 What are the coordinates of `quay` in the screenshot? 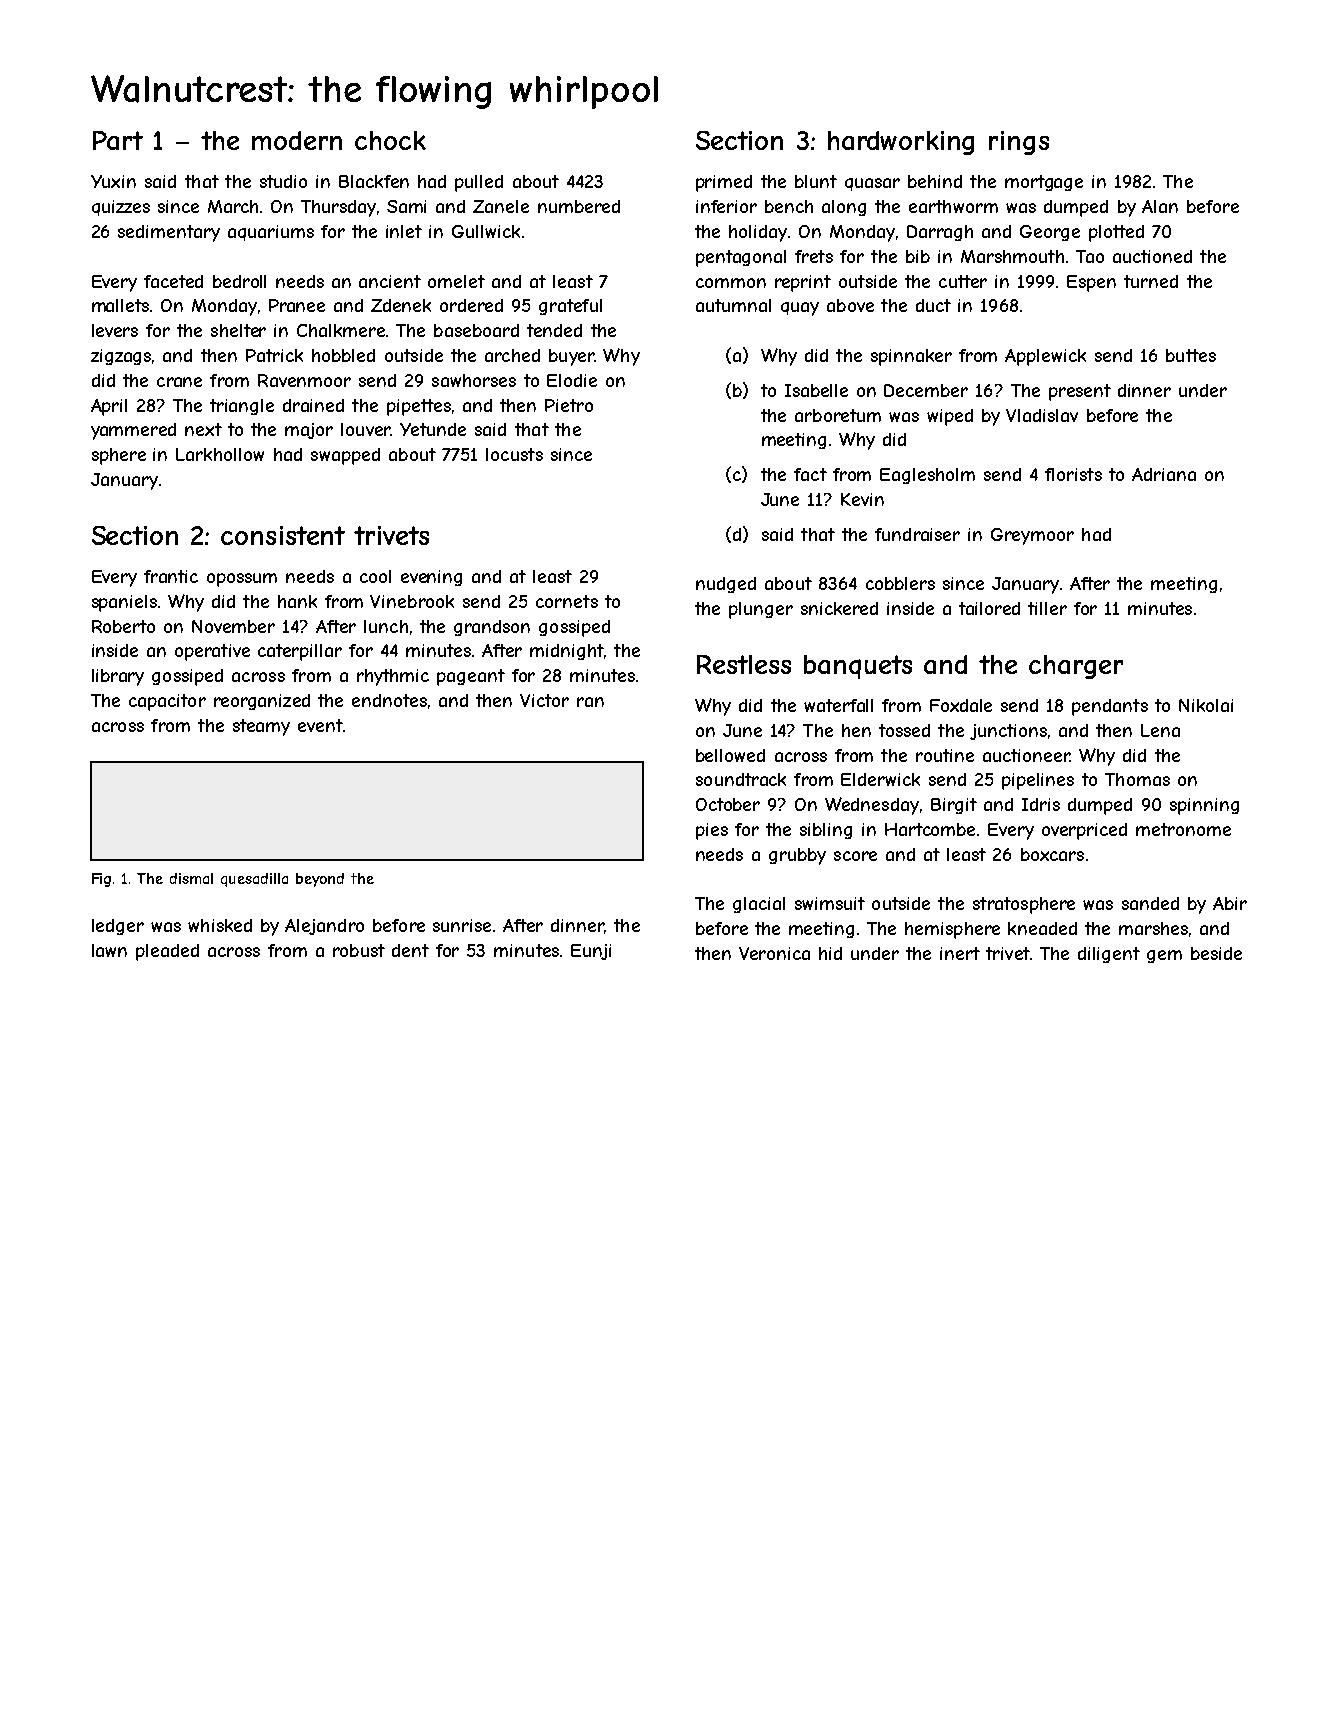 It's located at (800, 309).
